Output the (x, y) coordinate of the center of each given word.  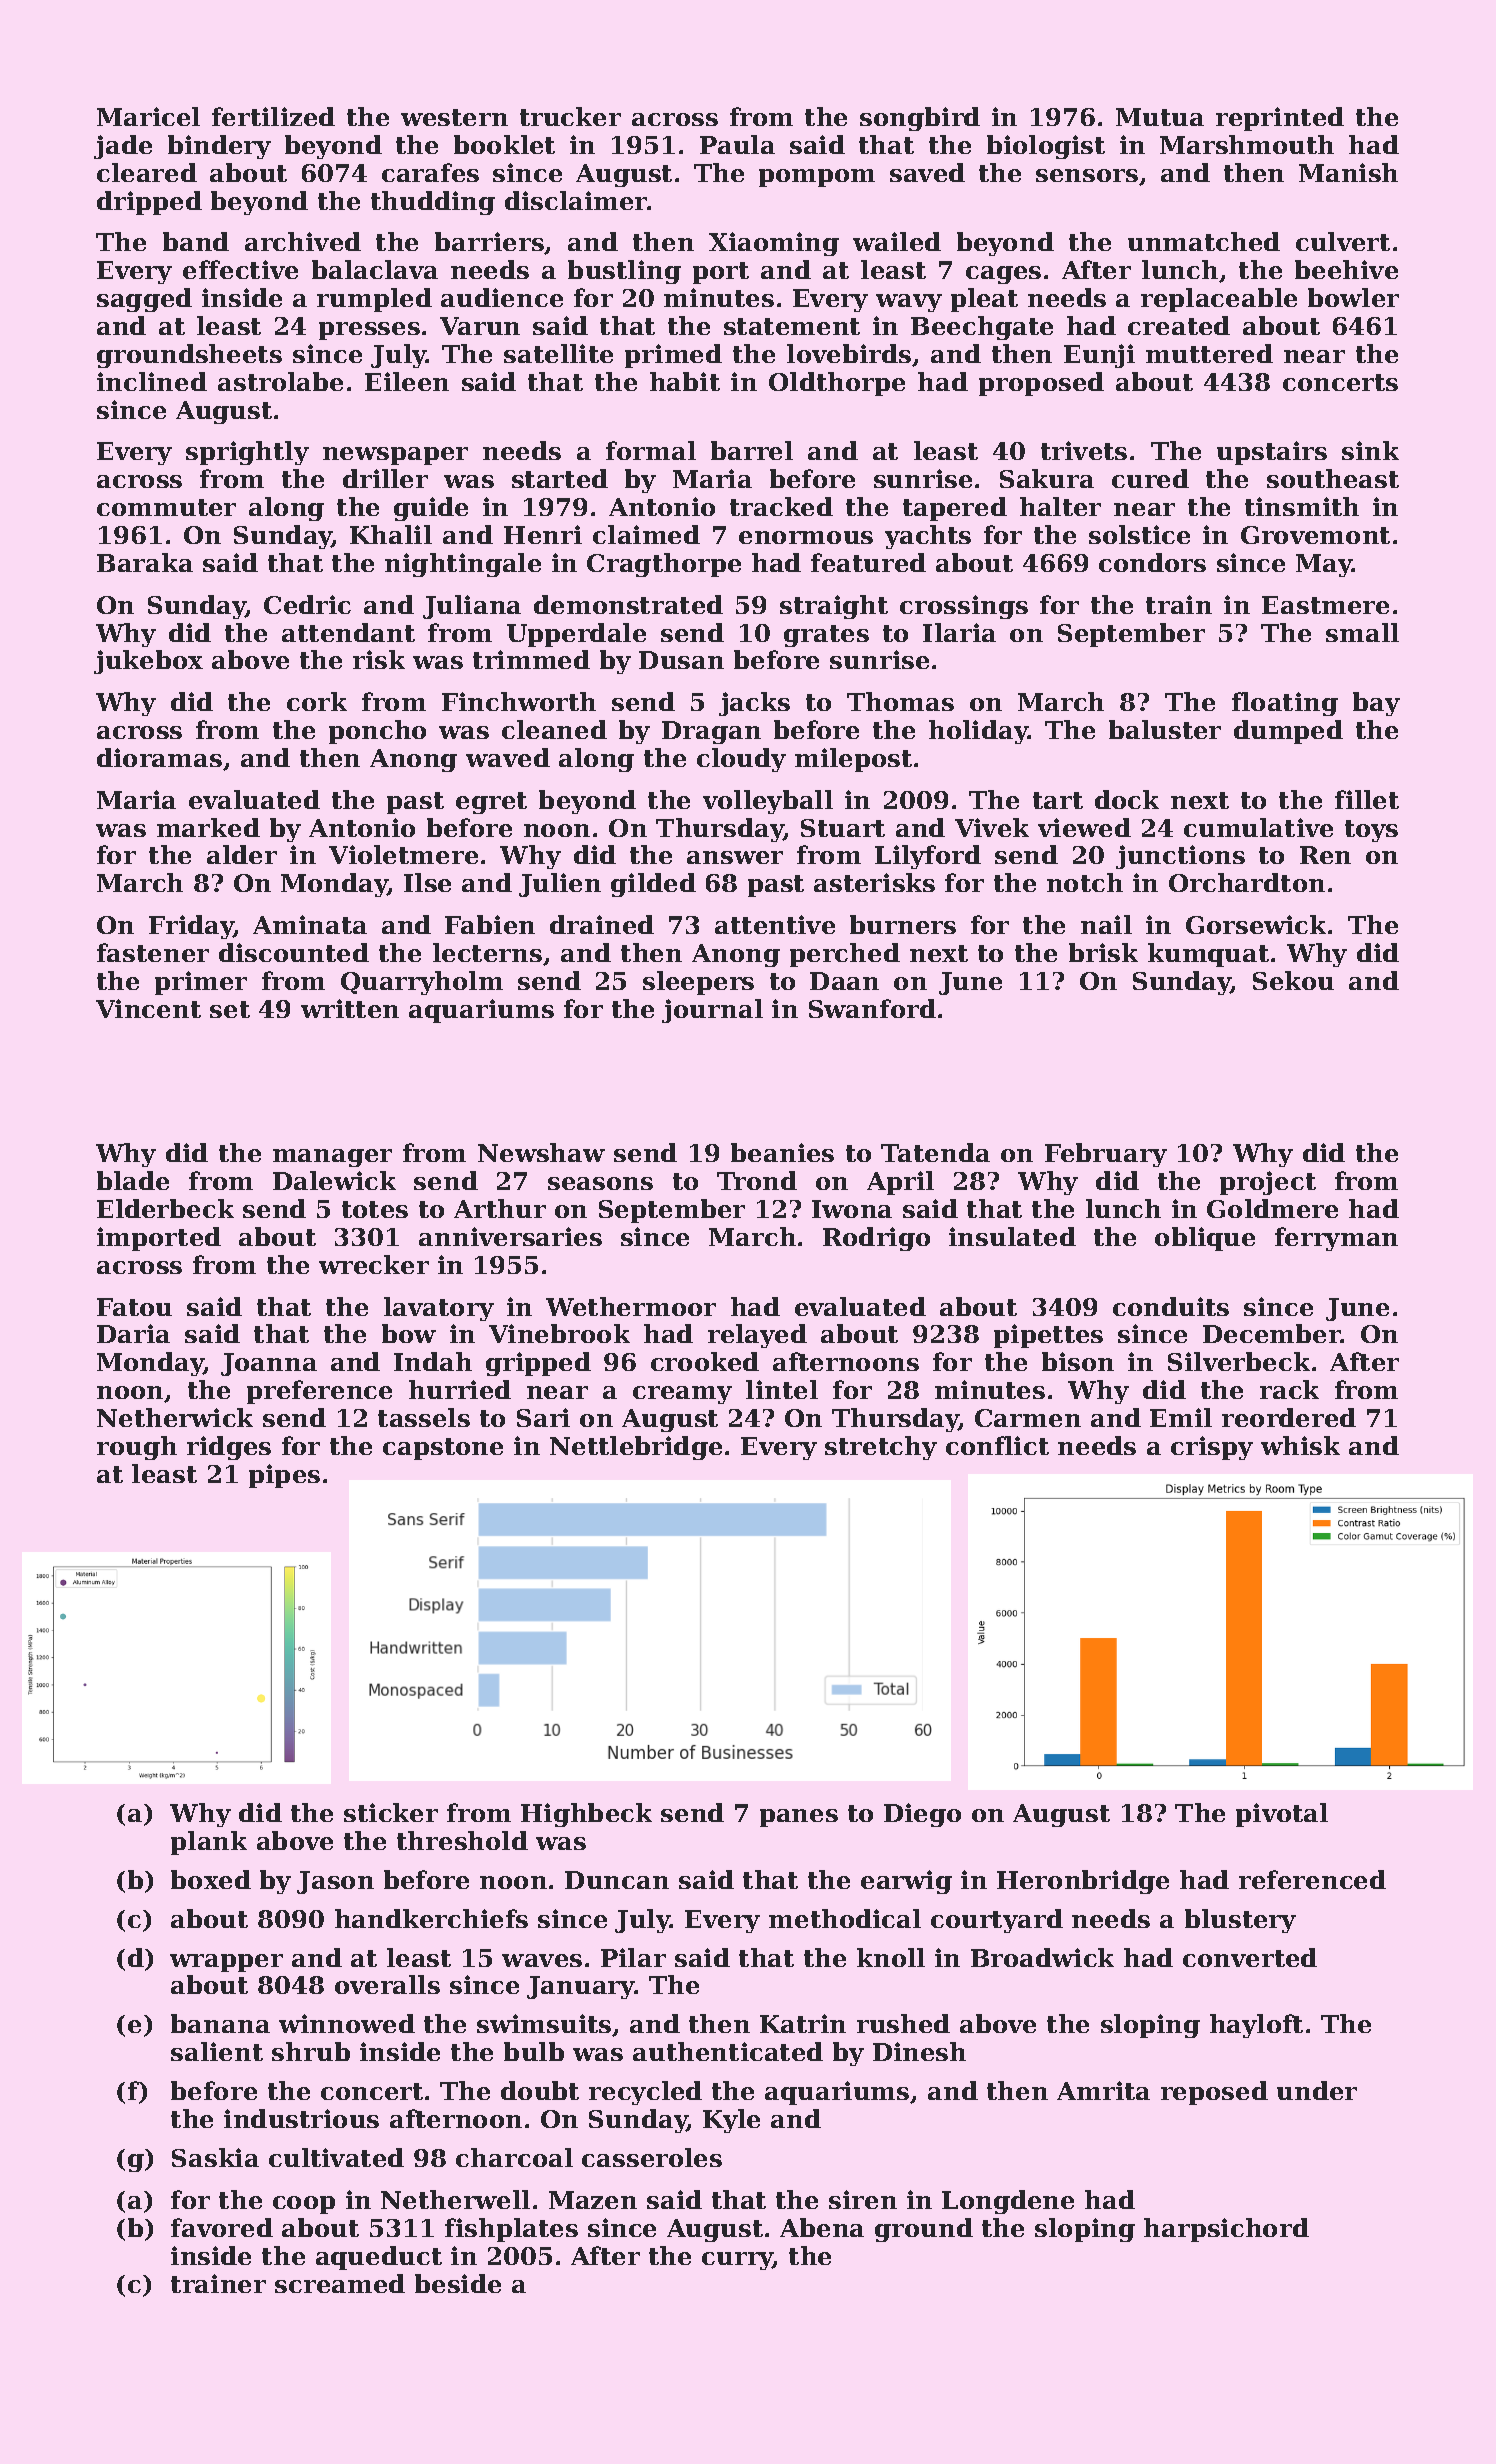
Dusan (681, 660)
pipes (284, 1476)
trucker (570, 116)
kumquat (1208, 955)
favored (222, 2227)
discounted (294, 952)
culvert (1343, 241)
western (454, 117)
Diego (922, 1815)
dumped (1288, 732)
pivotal (1282, 1815)
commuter (166, 507)
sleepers (698, 983)
